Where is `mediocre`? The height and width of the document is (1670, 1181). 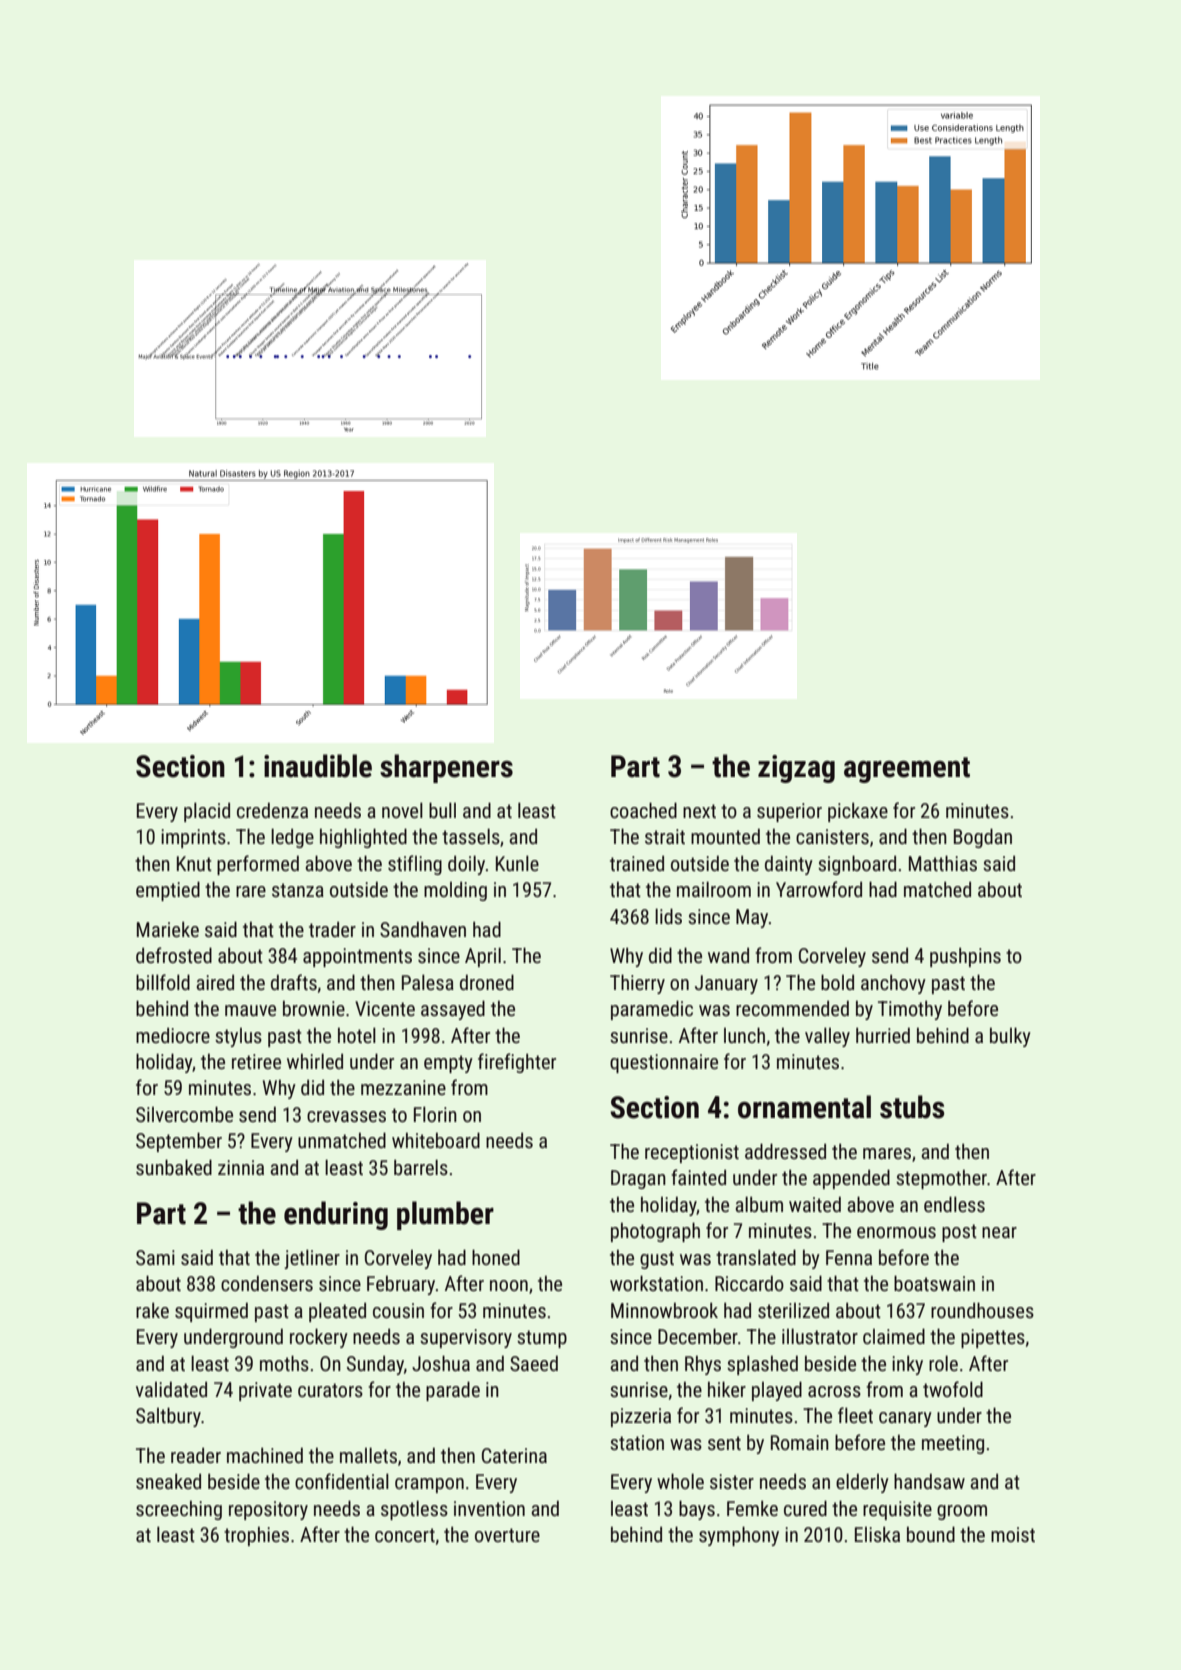
mediocre is located at coordinates (173, 1035).
